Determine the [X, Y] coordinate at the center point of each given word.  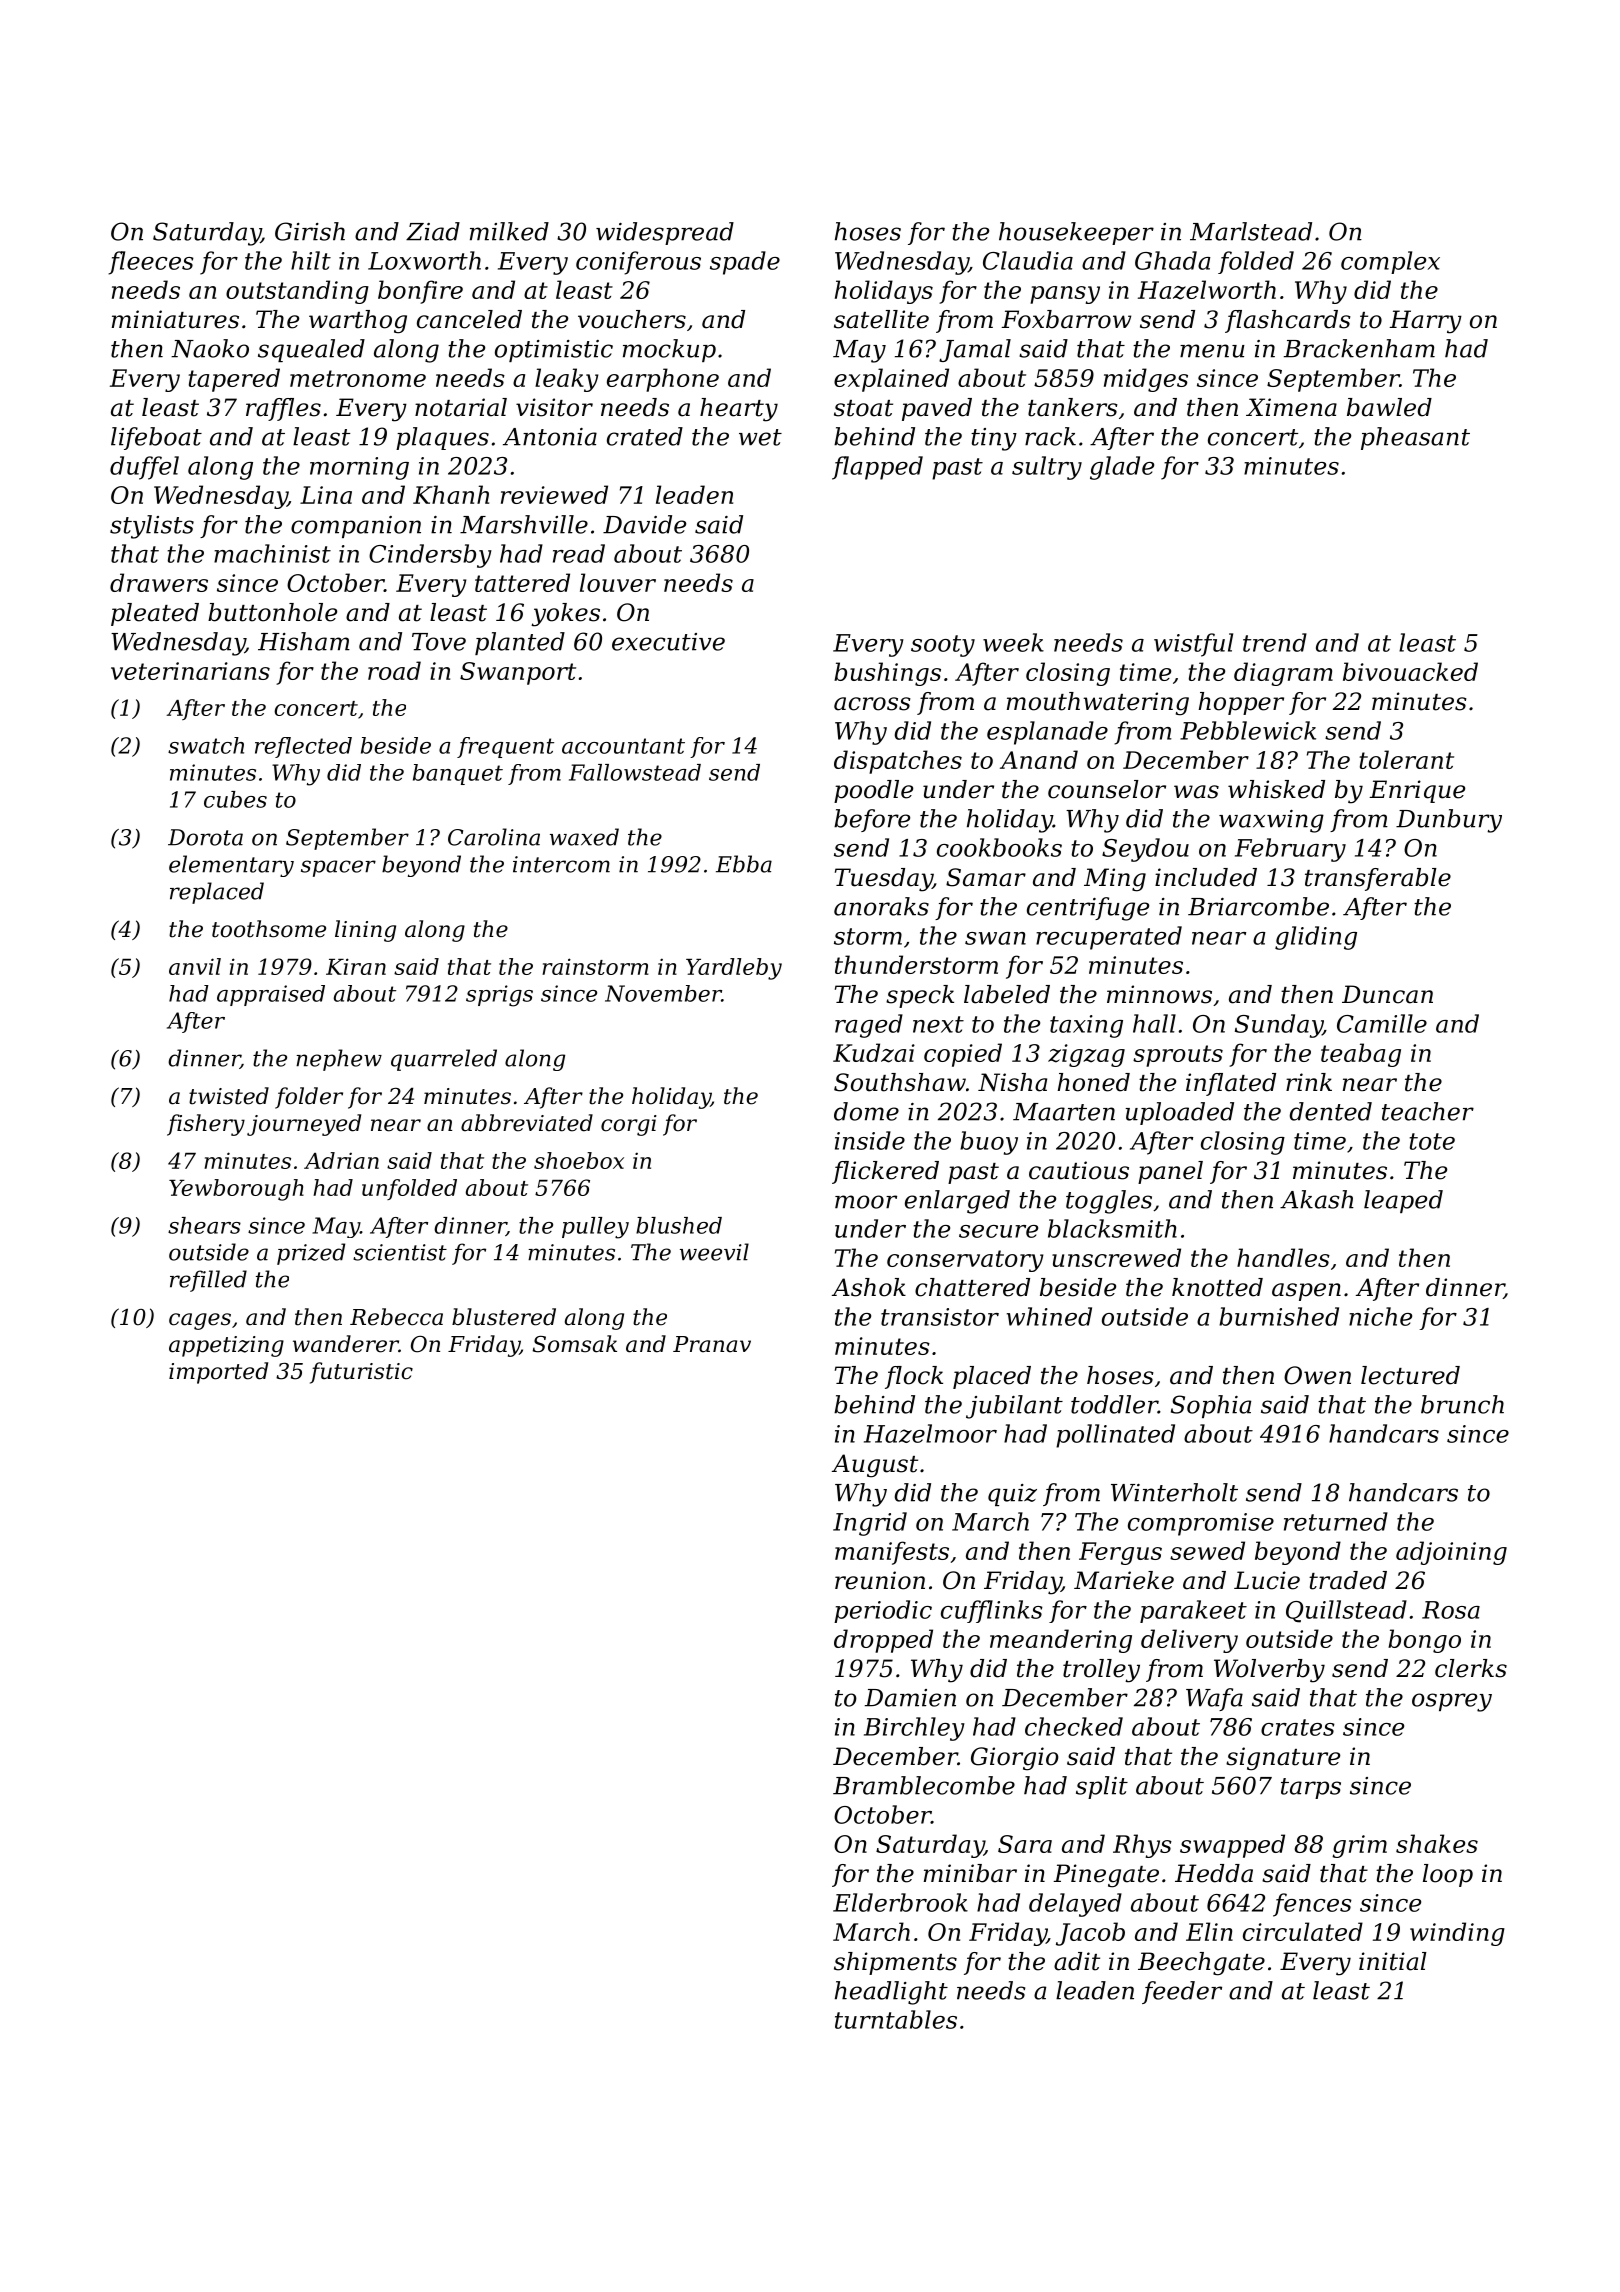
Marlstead [1251, 231]
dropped [883, 1641]
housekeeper [1076, 233]
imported [218, 1373]
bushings [887, 674]
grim [1359, 1846]
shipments [895, 1963]
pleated [155, 614]
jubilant [1014, 1407]
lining [365, 931]
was [1196, 792]
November [663, 993]
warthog [358, 322]
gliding [1316, 938]
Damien [910, 1698]
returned [1336, 1521]
